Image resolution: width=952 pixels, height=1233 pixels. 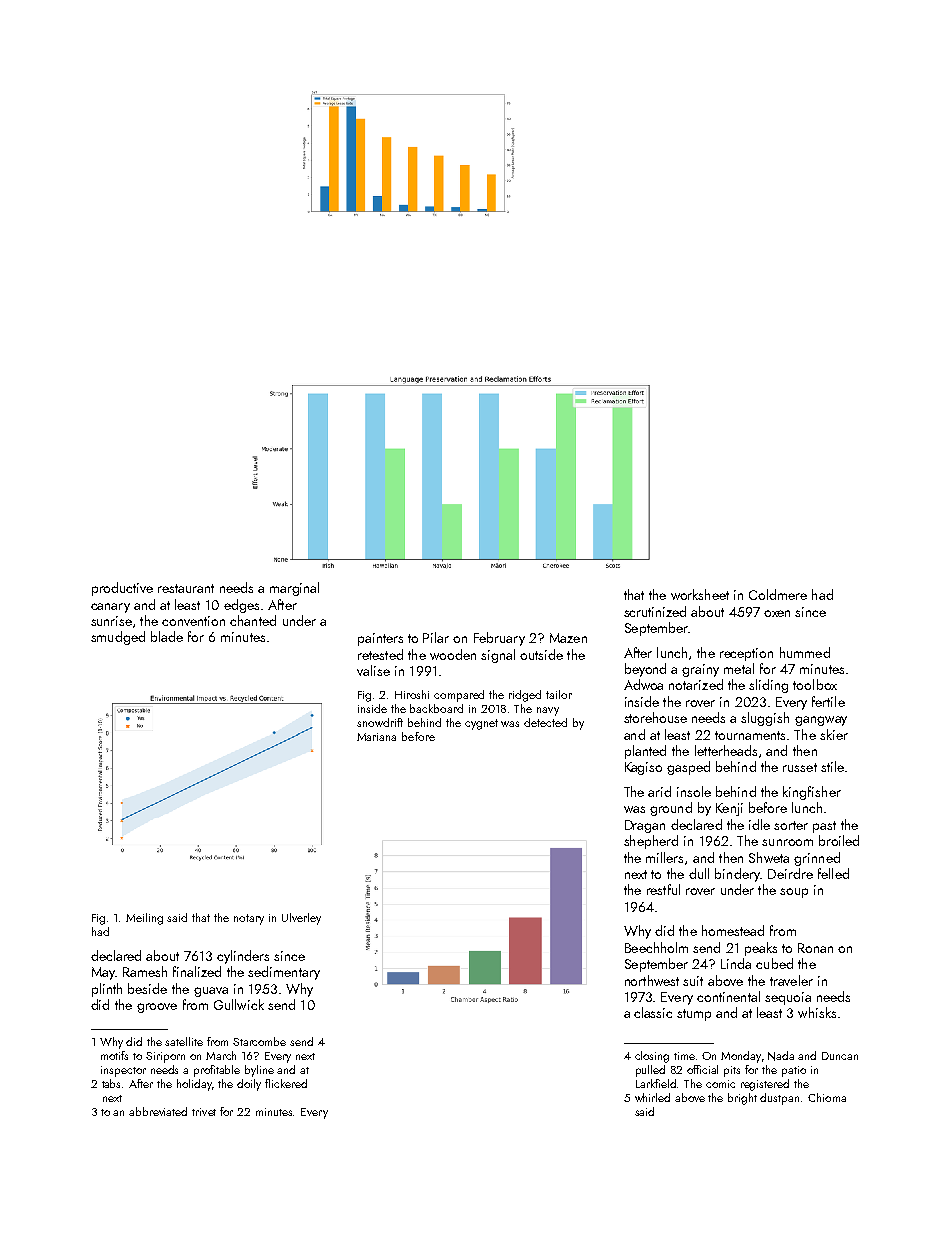 What do you see at coordinates (700, 594) in the document?
I see `worksheet` at bounding box center [700, 594].
